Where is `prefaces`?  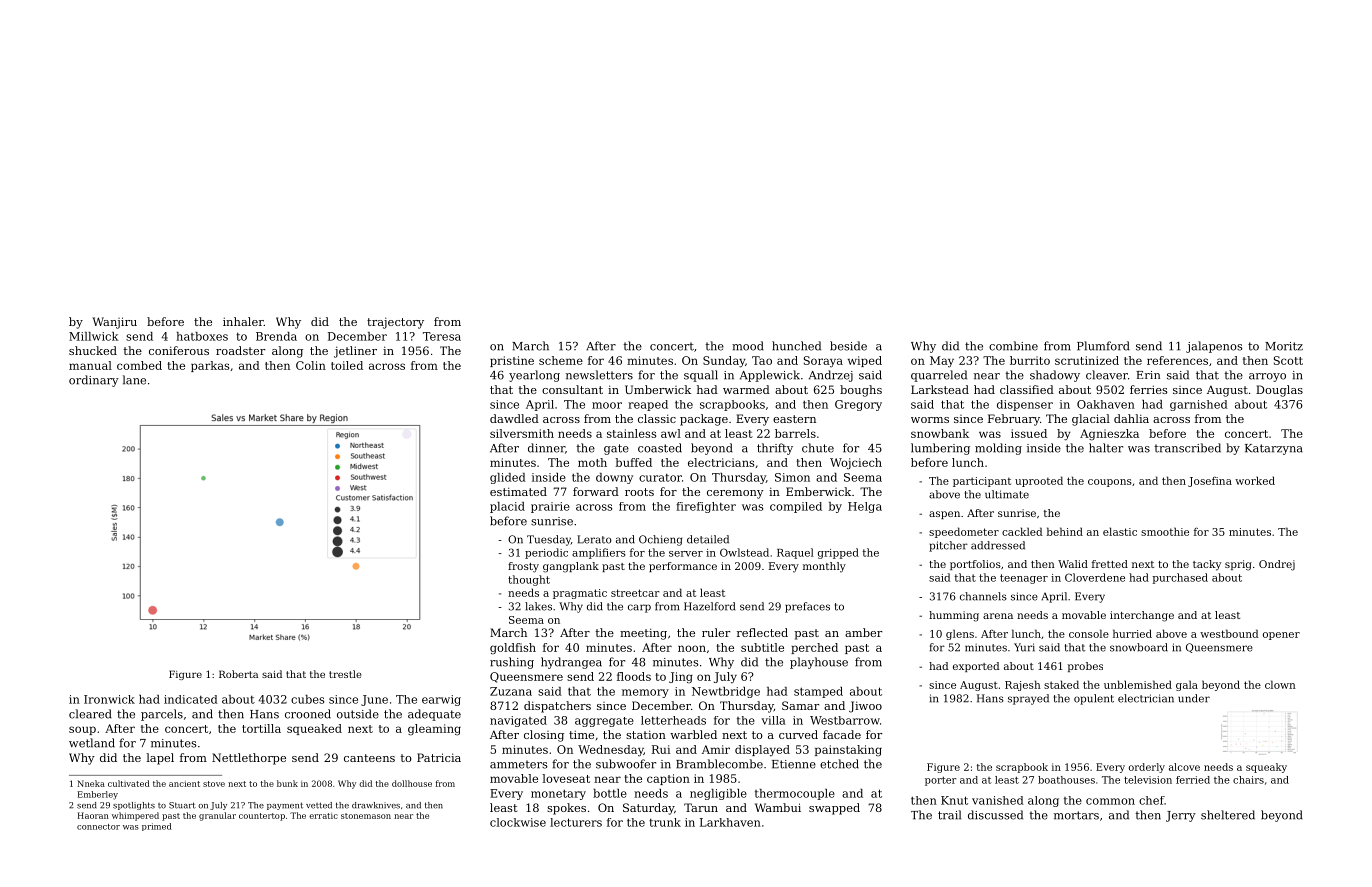
prefaces is located at coordinates (807, 607).
